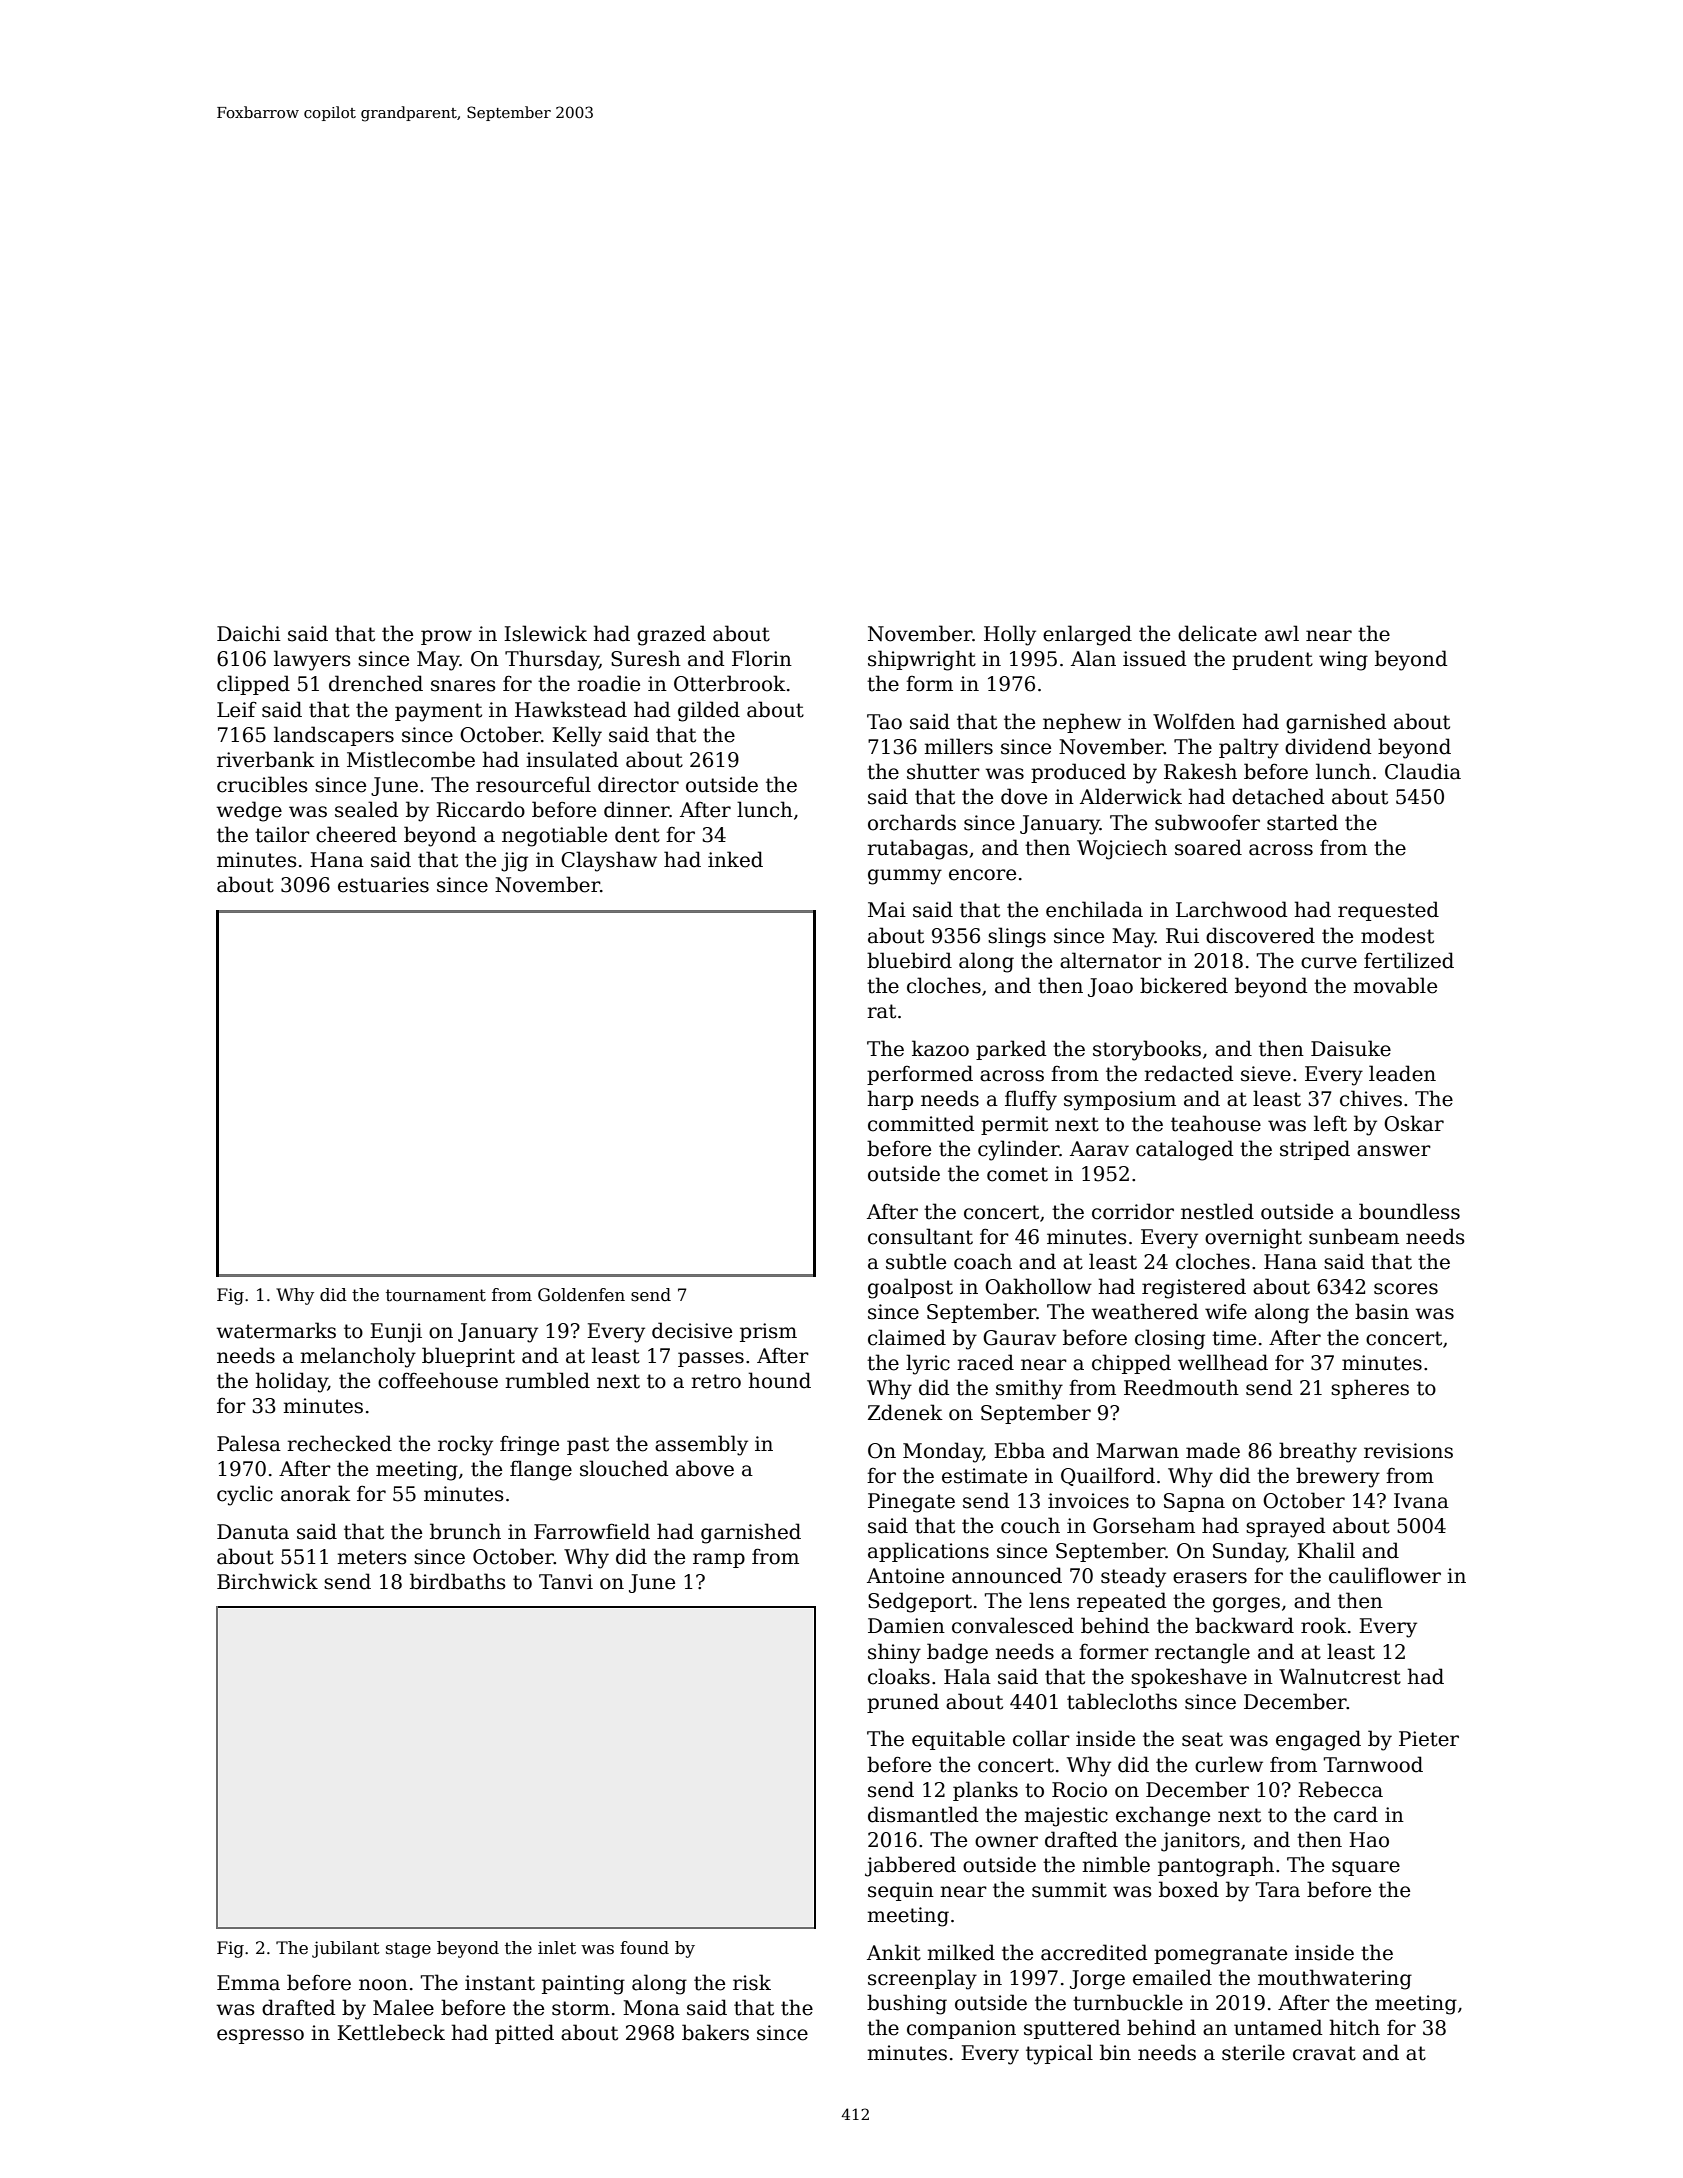 Image resolution: width=1683 pixels, height=2178 pixels. I want to click on Malee, so click(403, 2007).
